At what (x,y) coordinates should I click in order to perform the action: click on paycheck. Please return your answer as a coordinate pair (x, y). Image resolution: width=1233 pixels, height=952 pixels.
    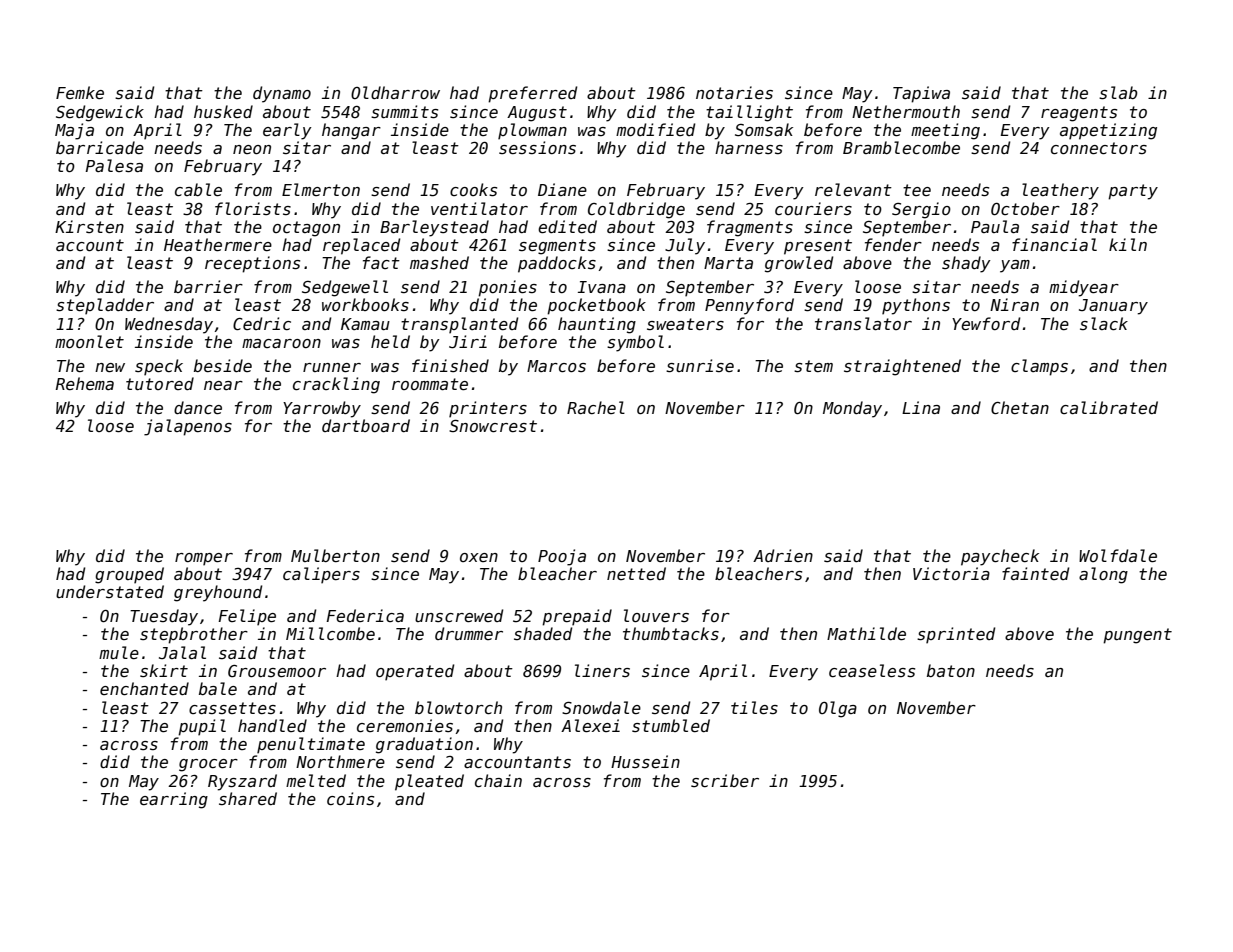
    Looking at the image, I should click on (1000, 557).
